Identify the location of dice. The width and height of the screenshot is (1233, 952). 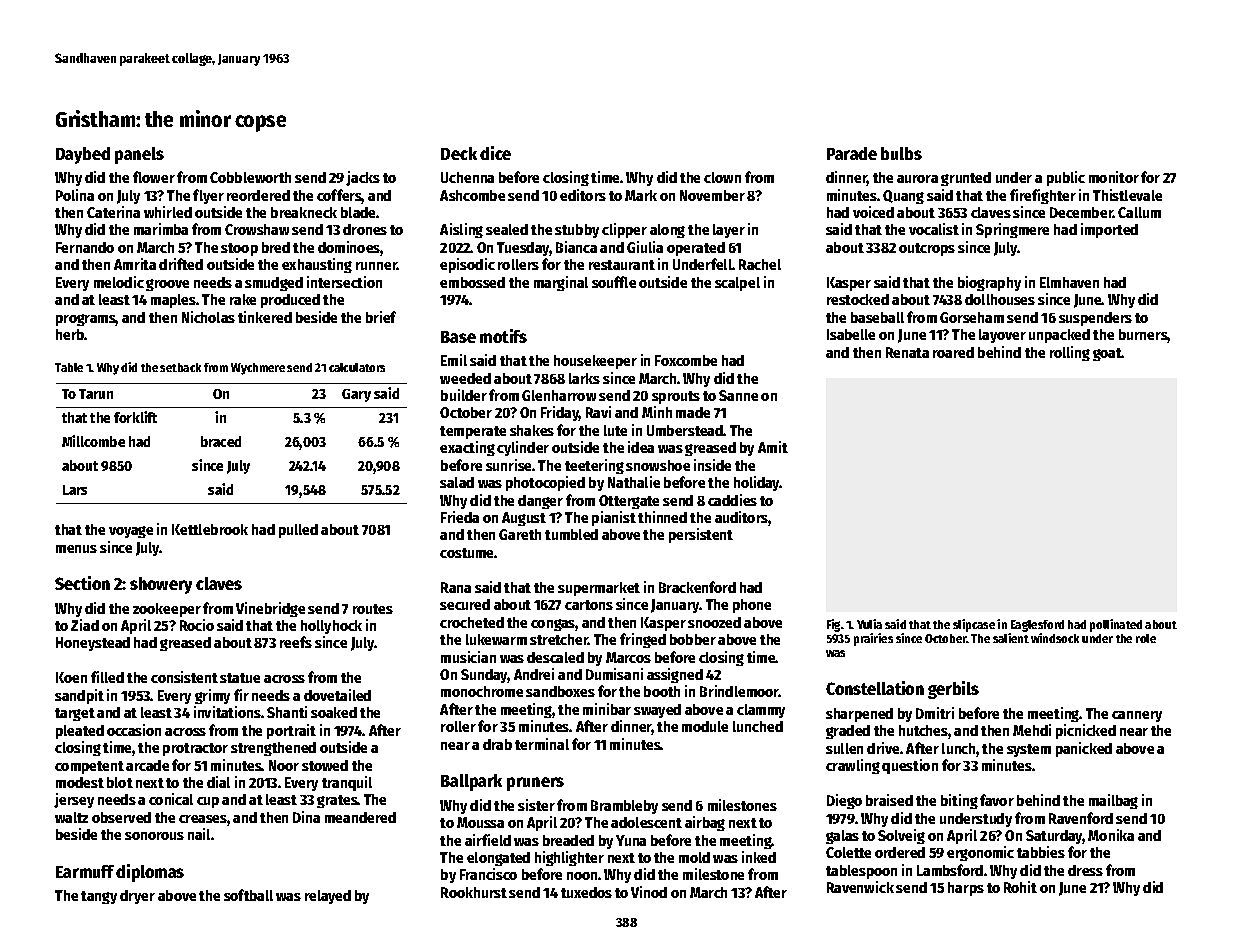
(495, 153).
